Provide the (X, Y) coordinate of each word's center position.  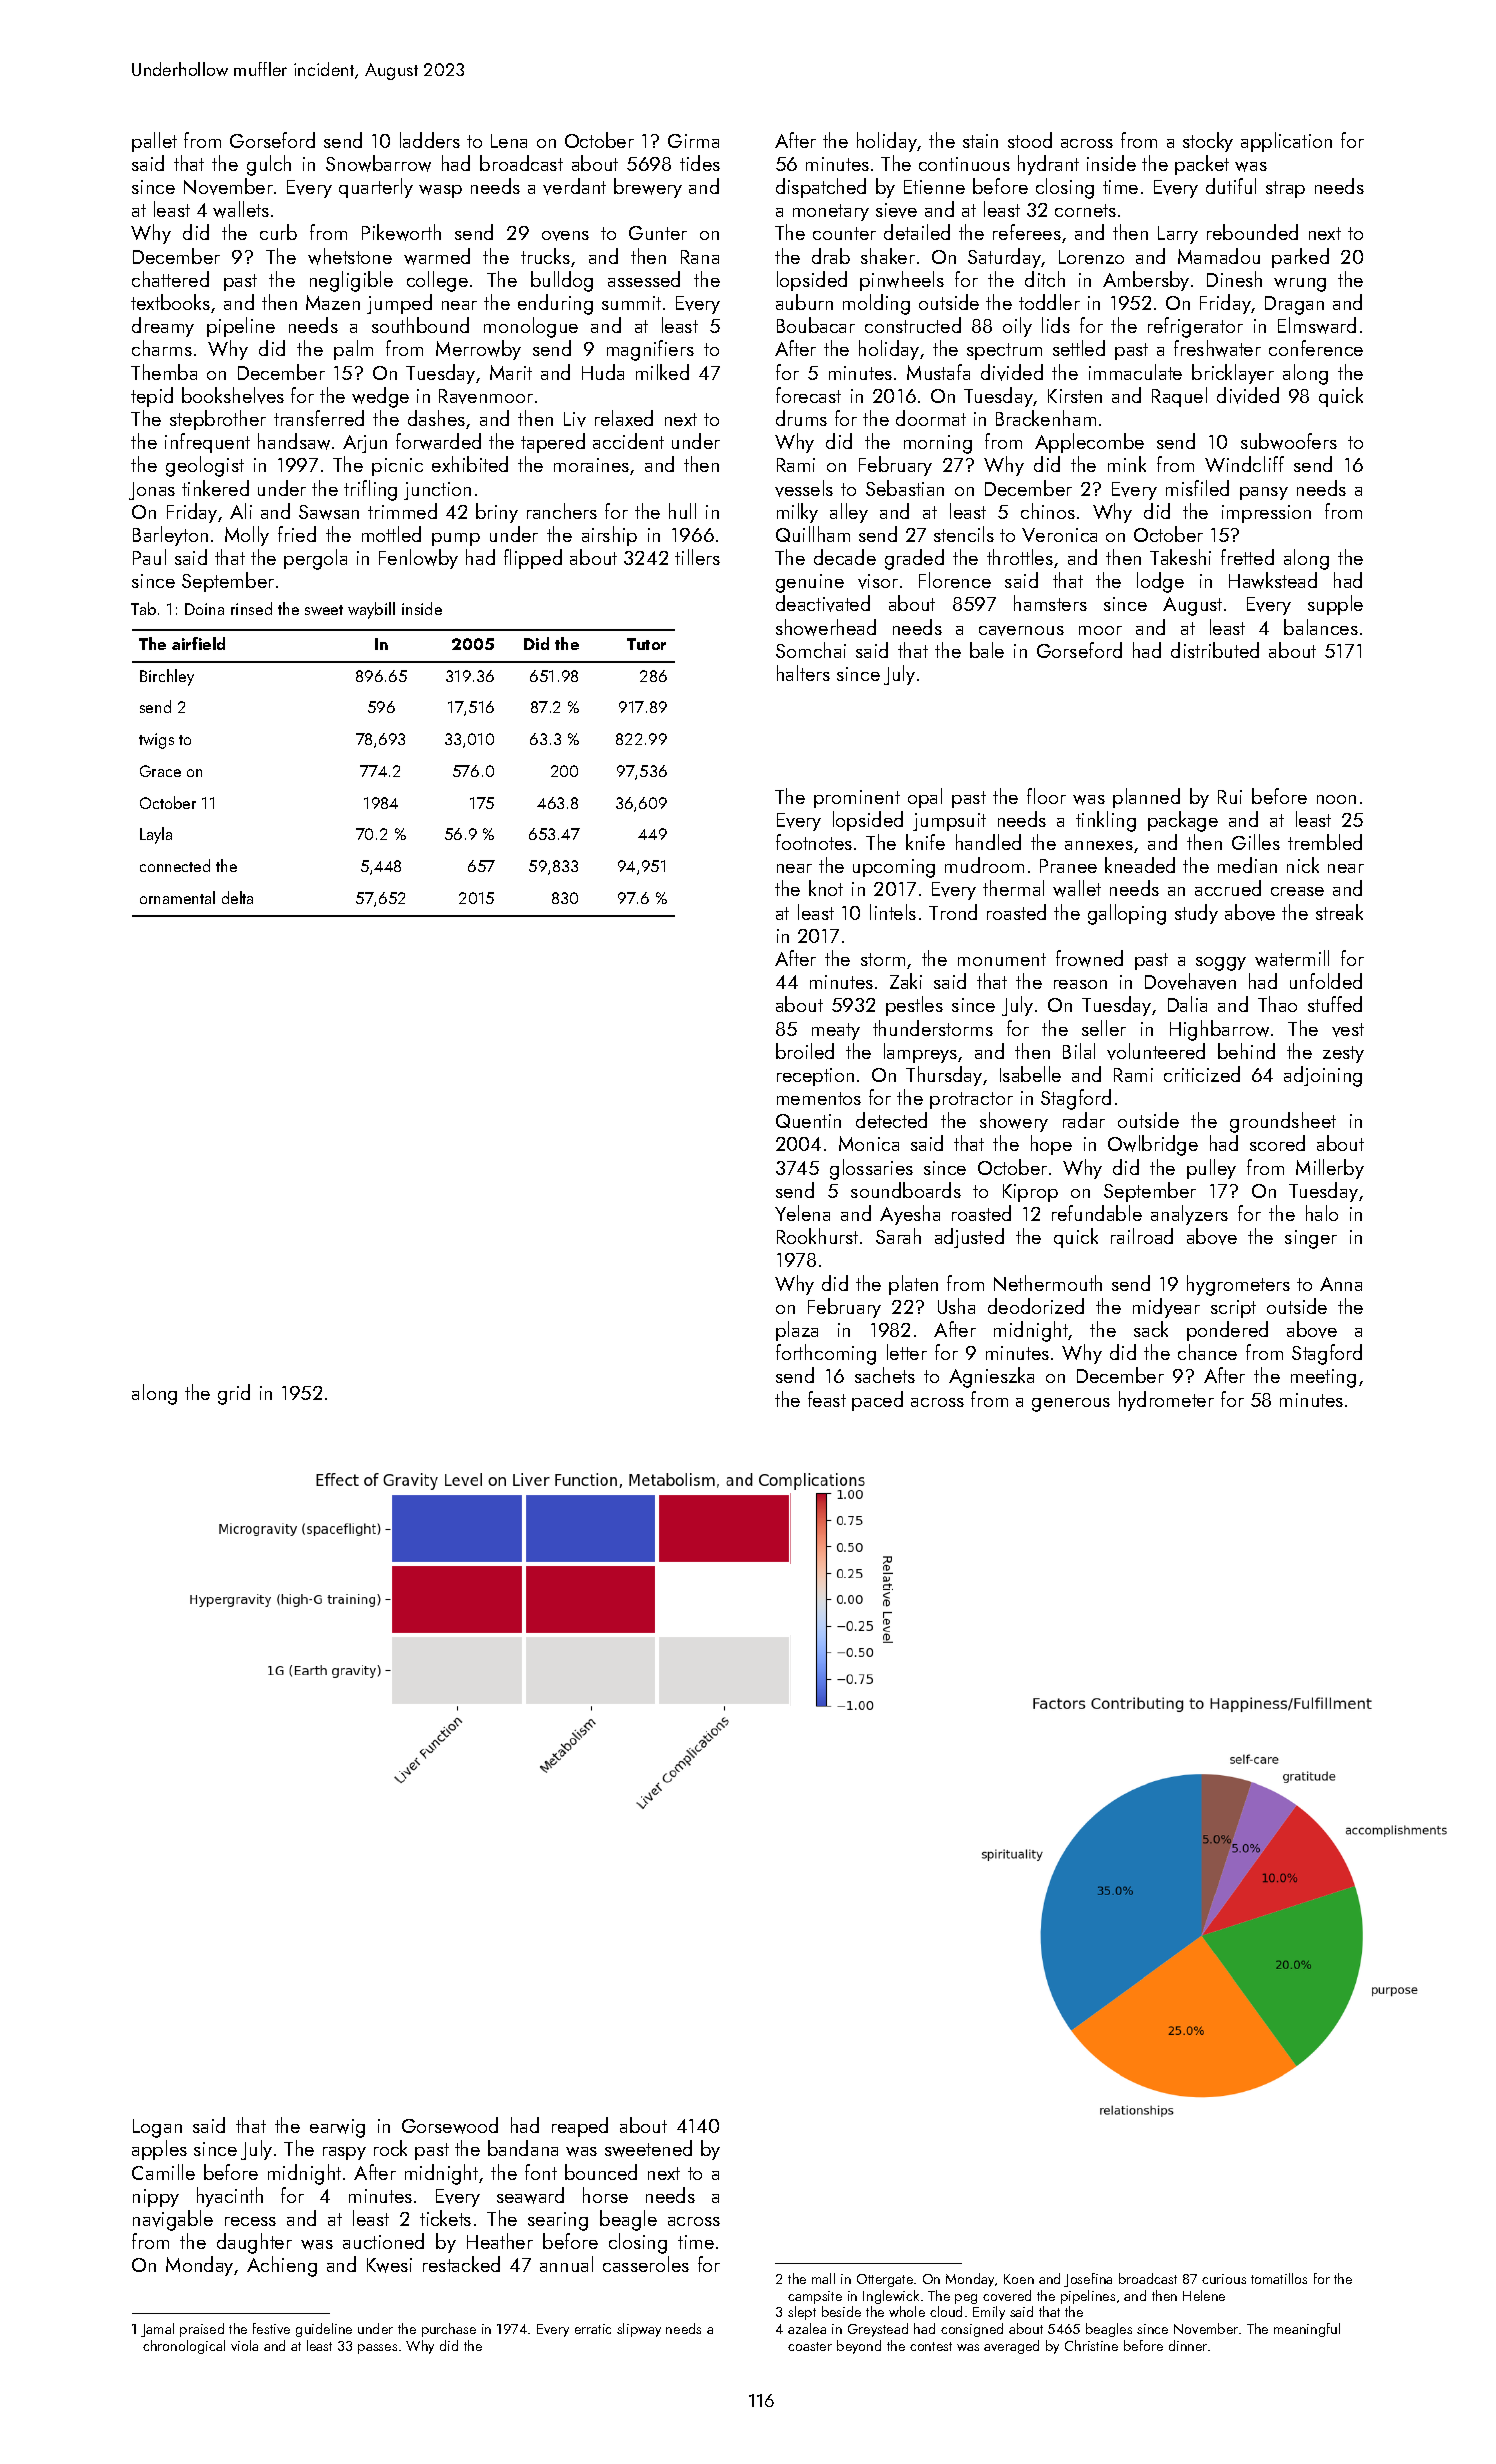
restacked (461, 2264)
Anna (1341, 1284)
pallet (154, 142)
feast (827, 1399)
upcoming (894, 868)
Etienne (934, 187)
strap (1285, 189)
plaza (797, 1331)
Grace (160, 771)
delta (237, 897)
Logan (157, 2128)
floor (1046, 796)
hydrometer (1166, 1401)
